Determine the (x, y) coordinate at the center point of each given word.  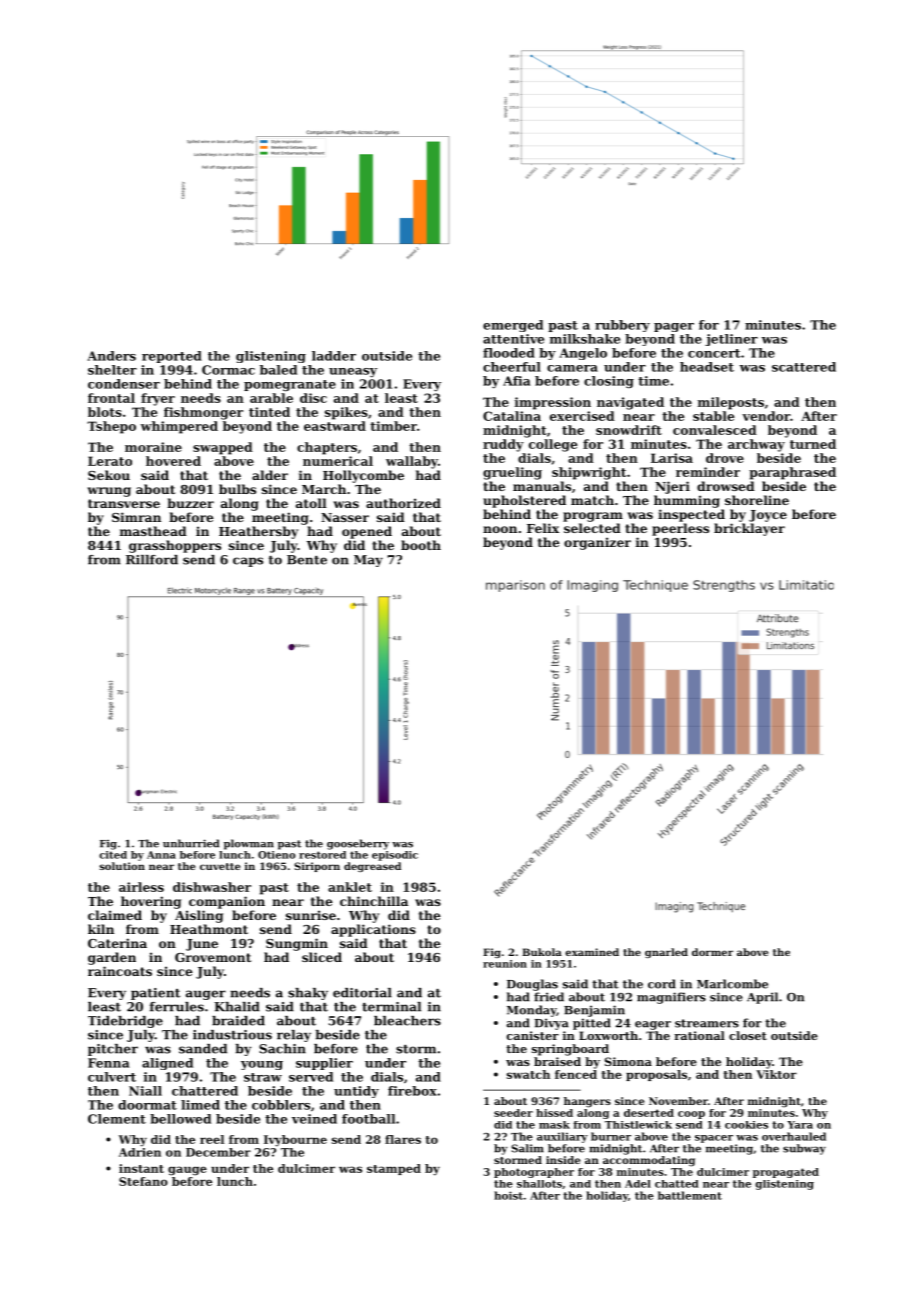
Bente (307, 560)
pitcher (113, 1050)
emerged (513, 326)
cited (113, 855)
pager (674, 327)
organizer (597, 543)
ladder (334, 356)
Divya (551, 1024)
